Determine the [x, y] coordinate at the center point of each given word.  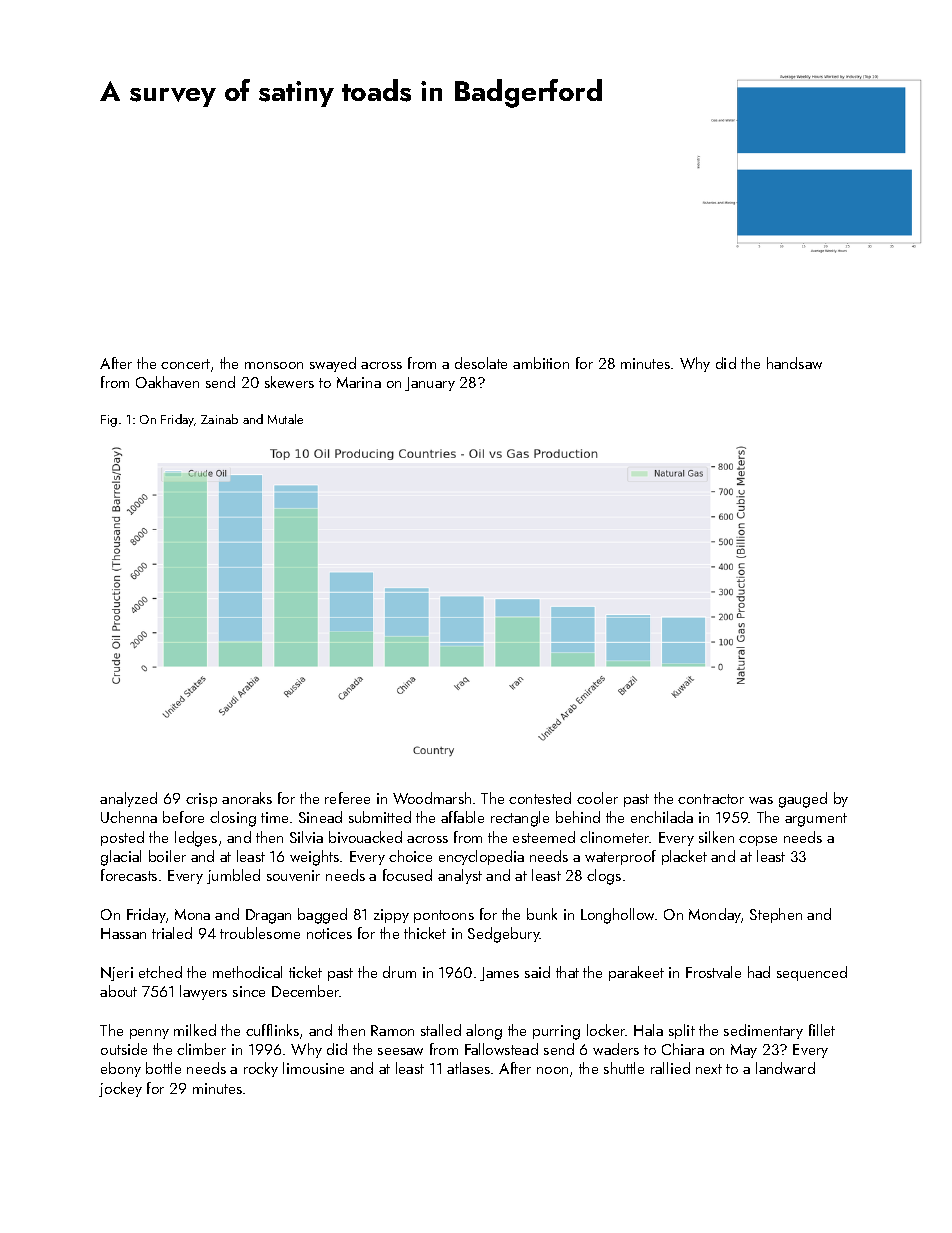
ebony [121, 1069]
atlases [468, 1068]
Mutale [285, 419]
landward [785, 1068]
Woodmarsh [432, 798]
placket [684, 857]
